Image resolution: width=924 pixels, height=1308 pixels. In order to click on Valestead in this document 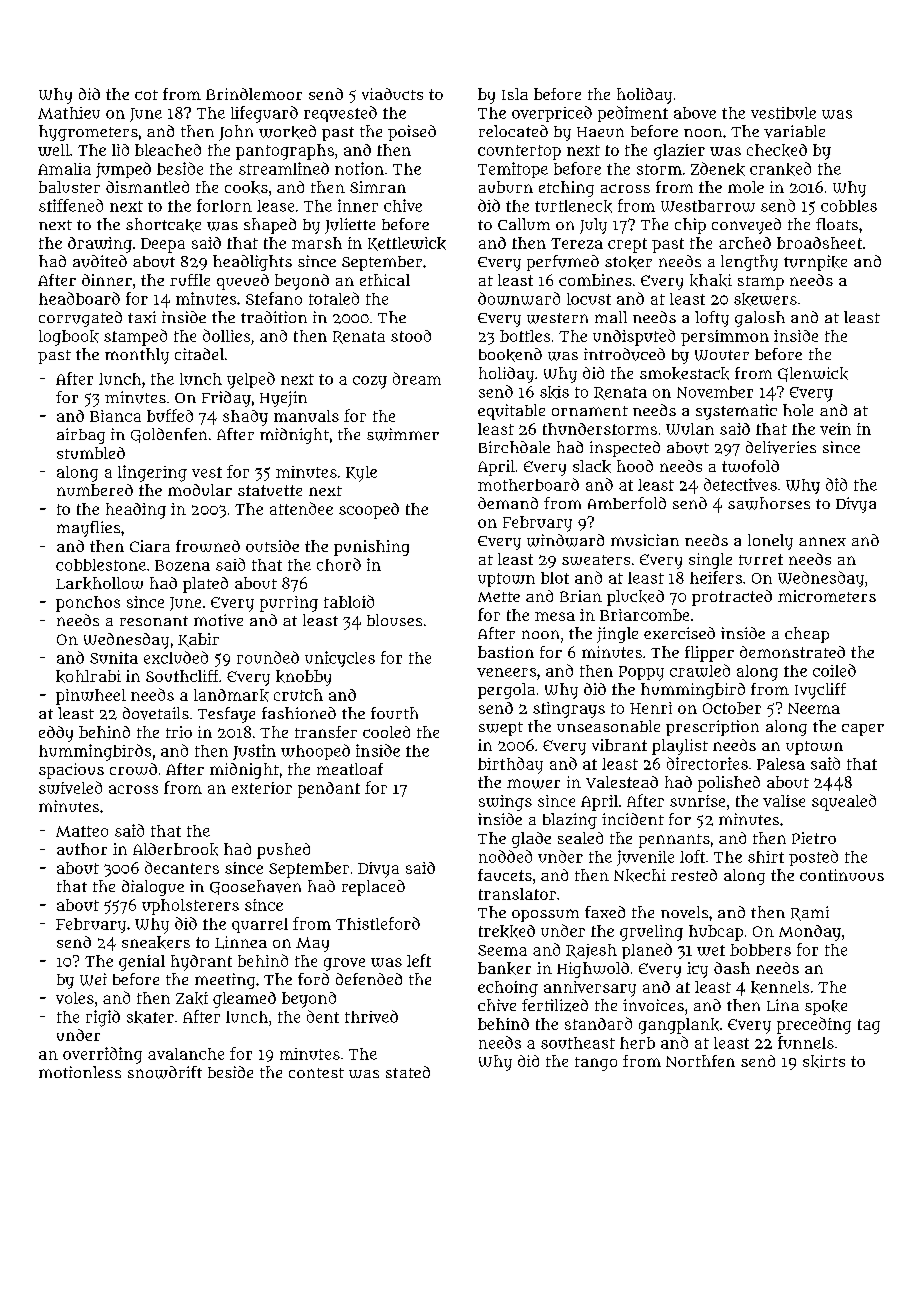, I will do `click(622, 782)`.
